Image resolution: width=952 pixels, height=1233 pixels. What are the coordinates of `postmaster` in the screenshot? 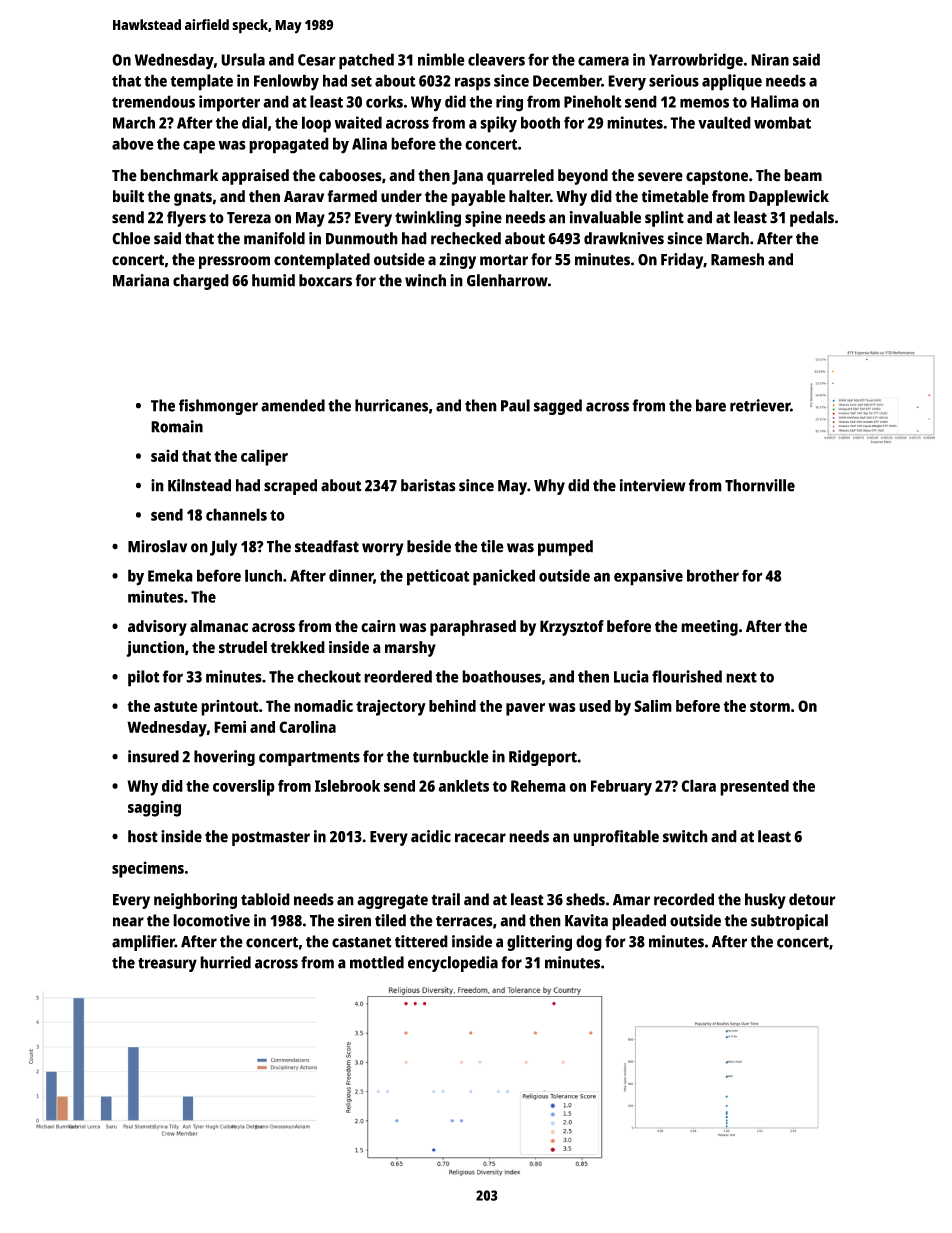 It's located at (271, 838).
